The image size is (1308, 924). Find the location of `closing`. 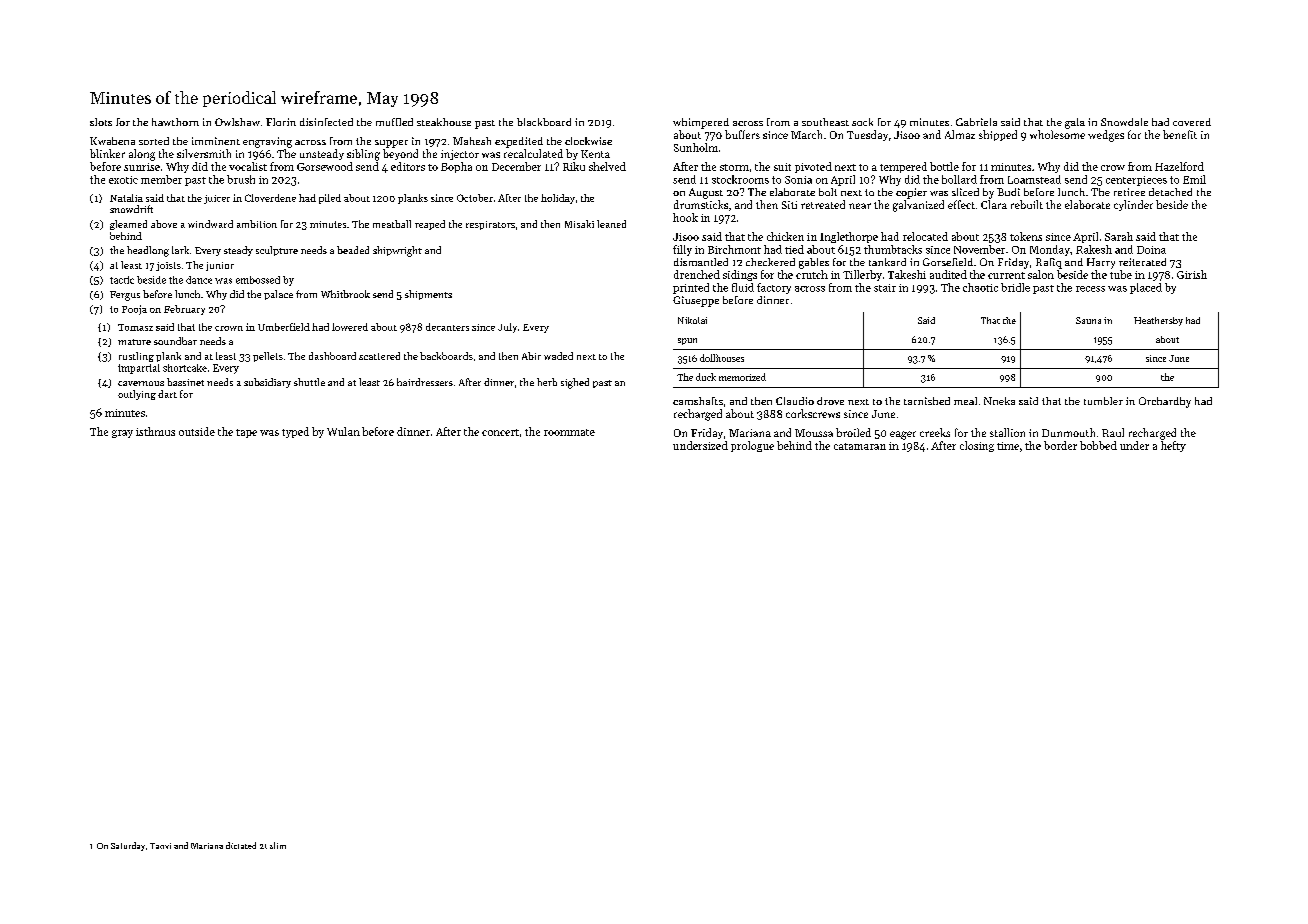

closing is located at coordinates (977, 446).
